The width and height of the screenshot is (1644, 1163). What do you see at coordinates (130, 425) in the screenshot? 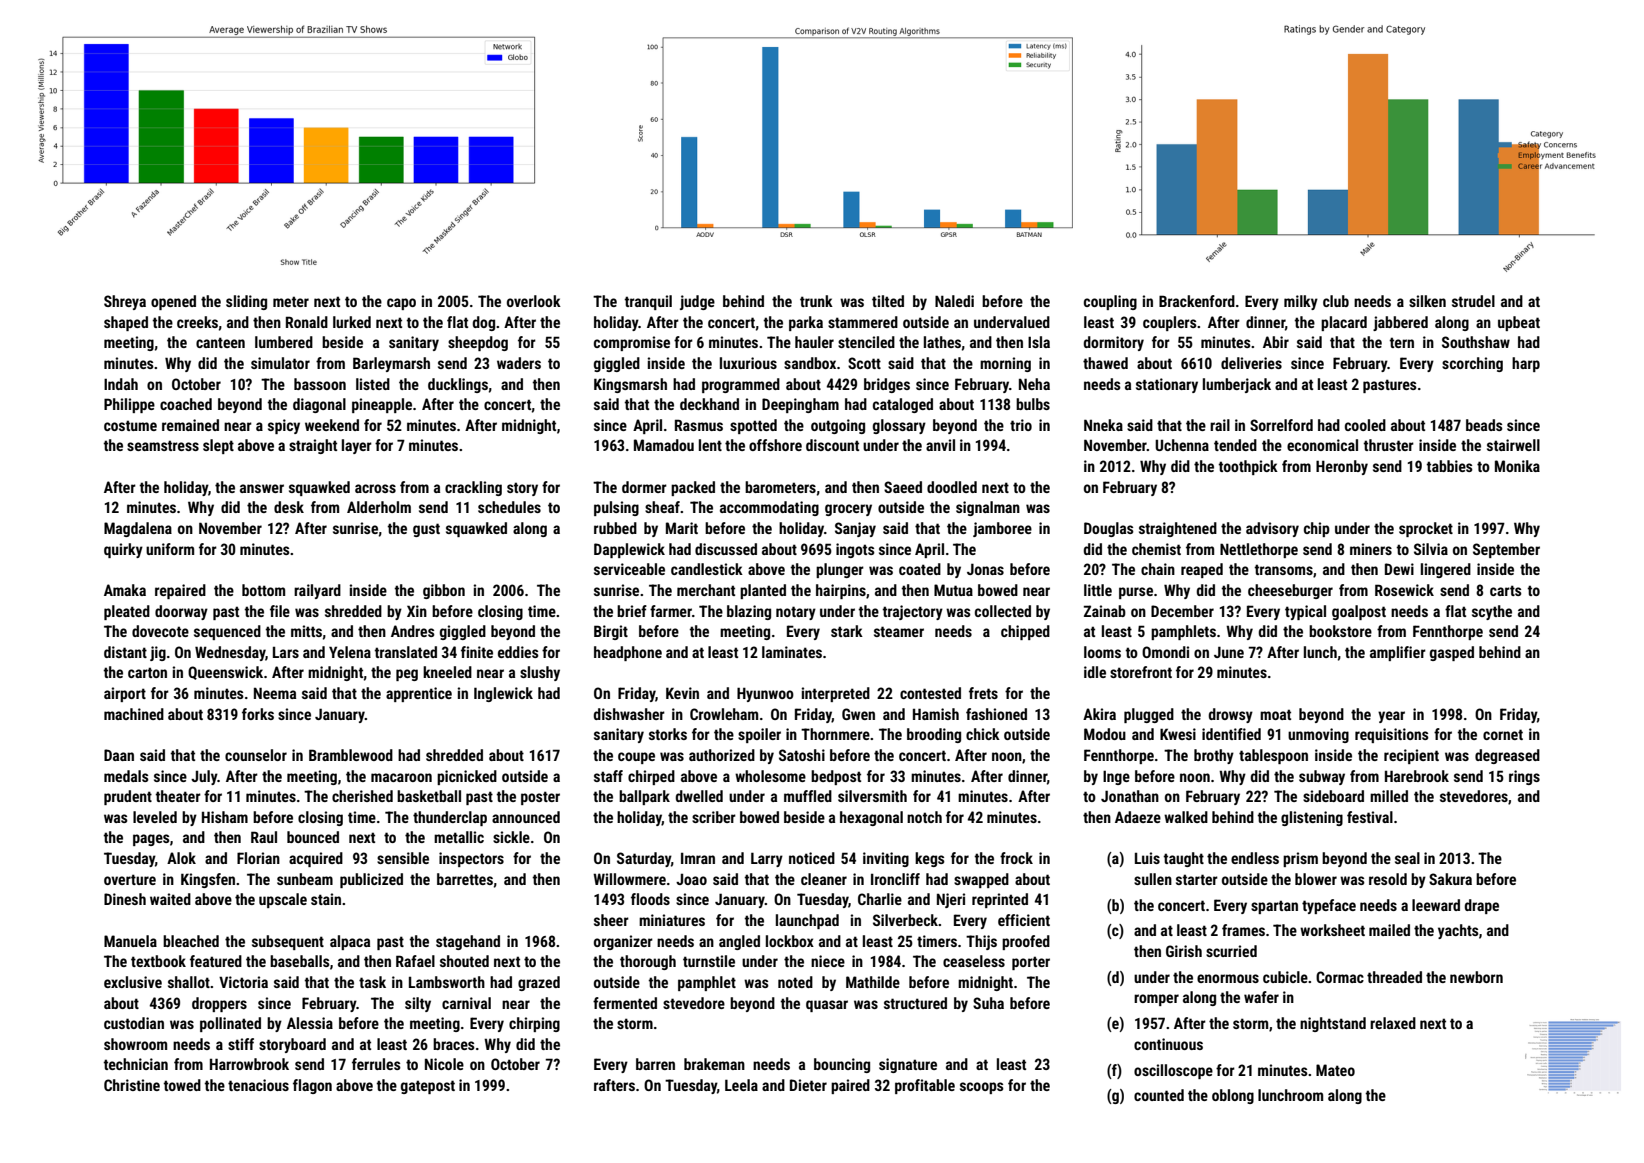
I see `costume` at bounding box center [130, 425].
